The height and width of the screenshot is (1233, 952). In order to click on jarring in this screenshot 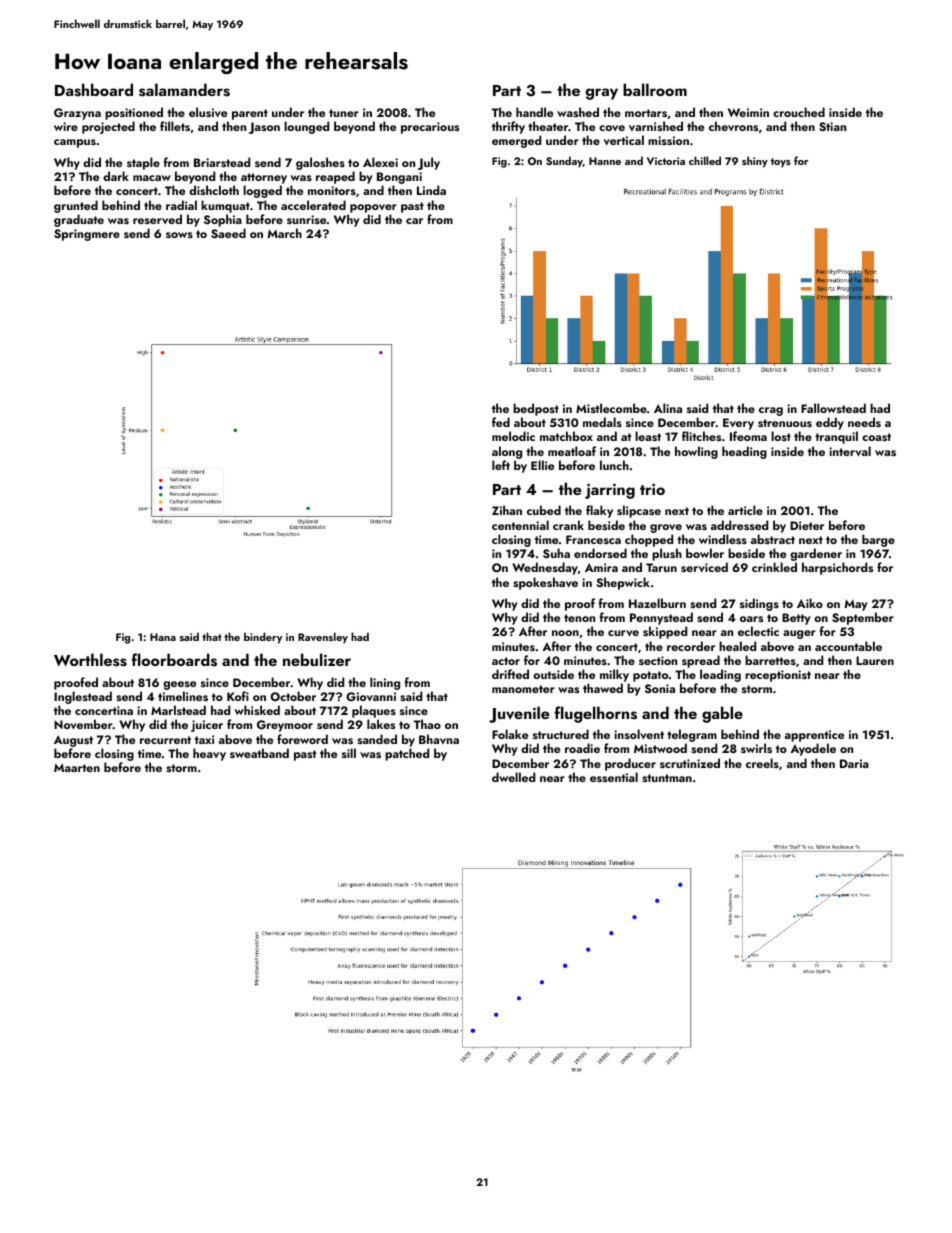, I will do `click(610, 491)`.
